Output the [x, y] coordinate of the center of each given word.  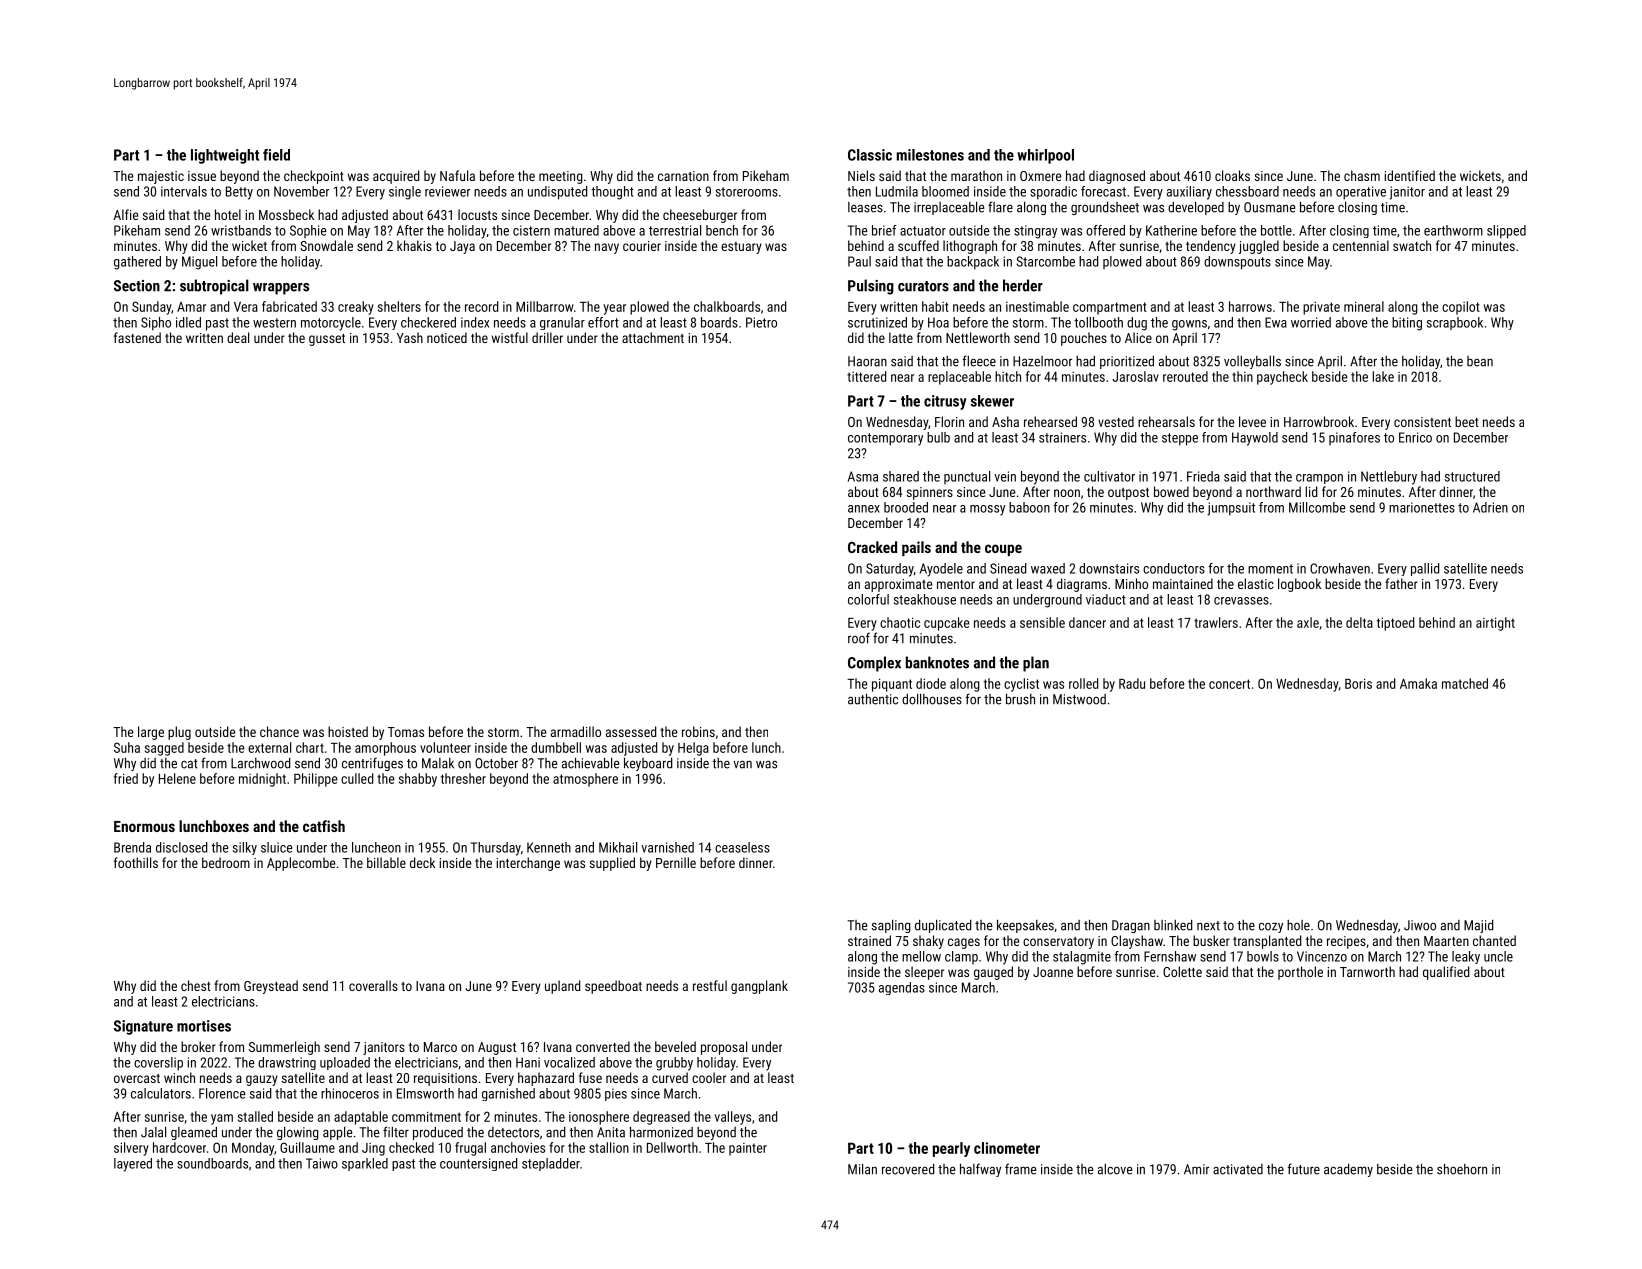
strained [869, 940]
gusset [327, 340]
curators [923, 286]
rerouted [1185, 376]
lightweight [225, 156]
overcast [137, 1078]
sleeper [924, 973]
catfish [324, 826]
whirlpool [1045, 156]
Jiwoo [1420, 925]
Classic [870, 155]
